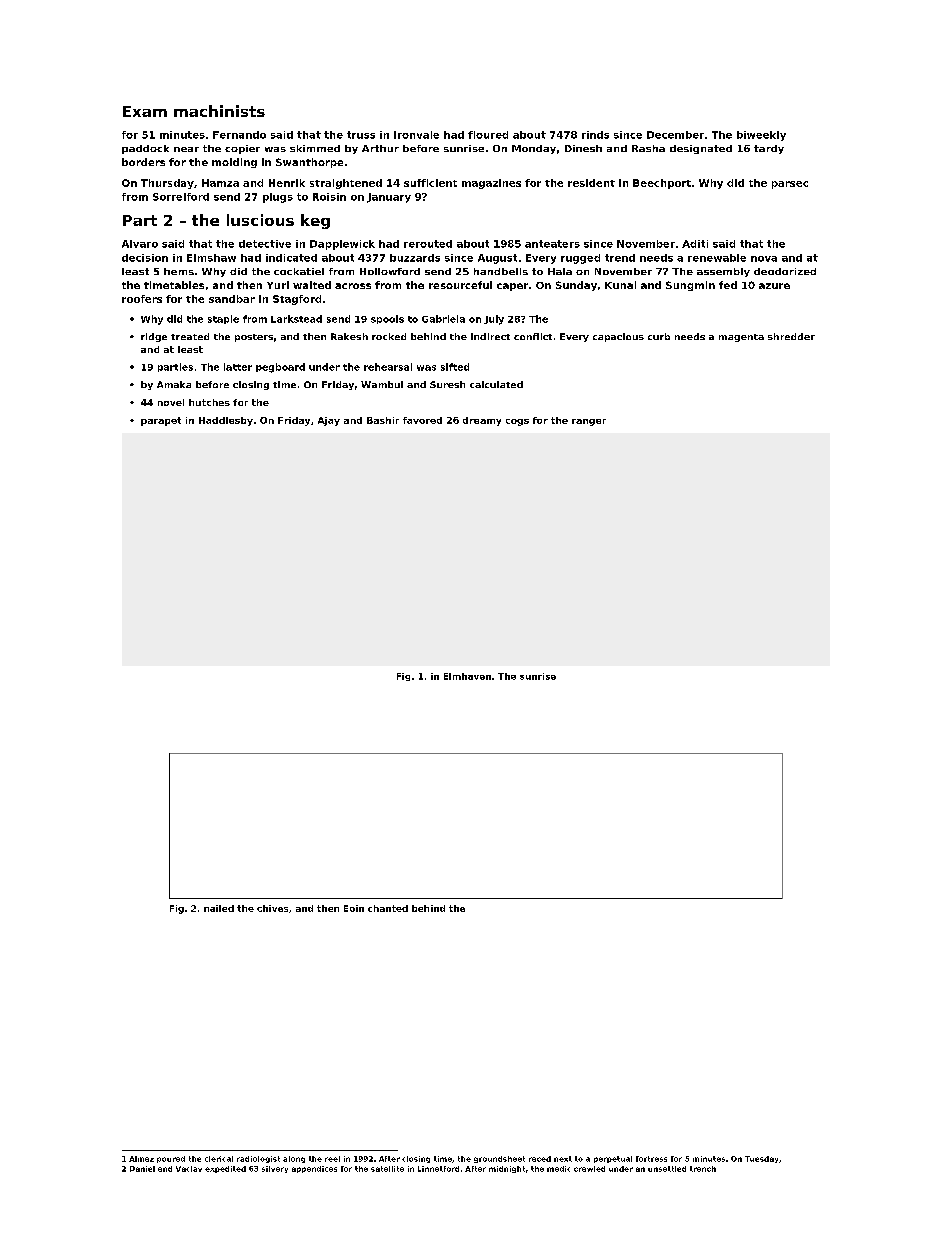 This screenshot has width=952, height=1233. I want to click on rinds, so click(595, 135).
